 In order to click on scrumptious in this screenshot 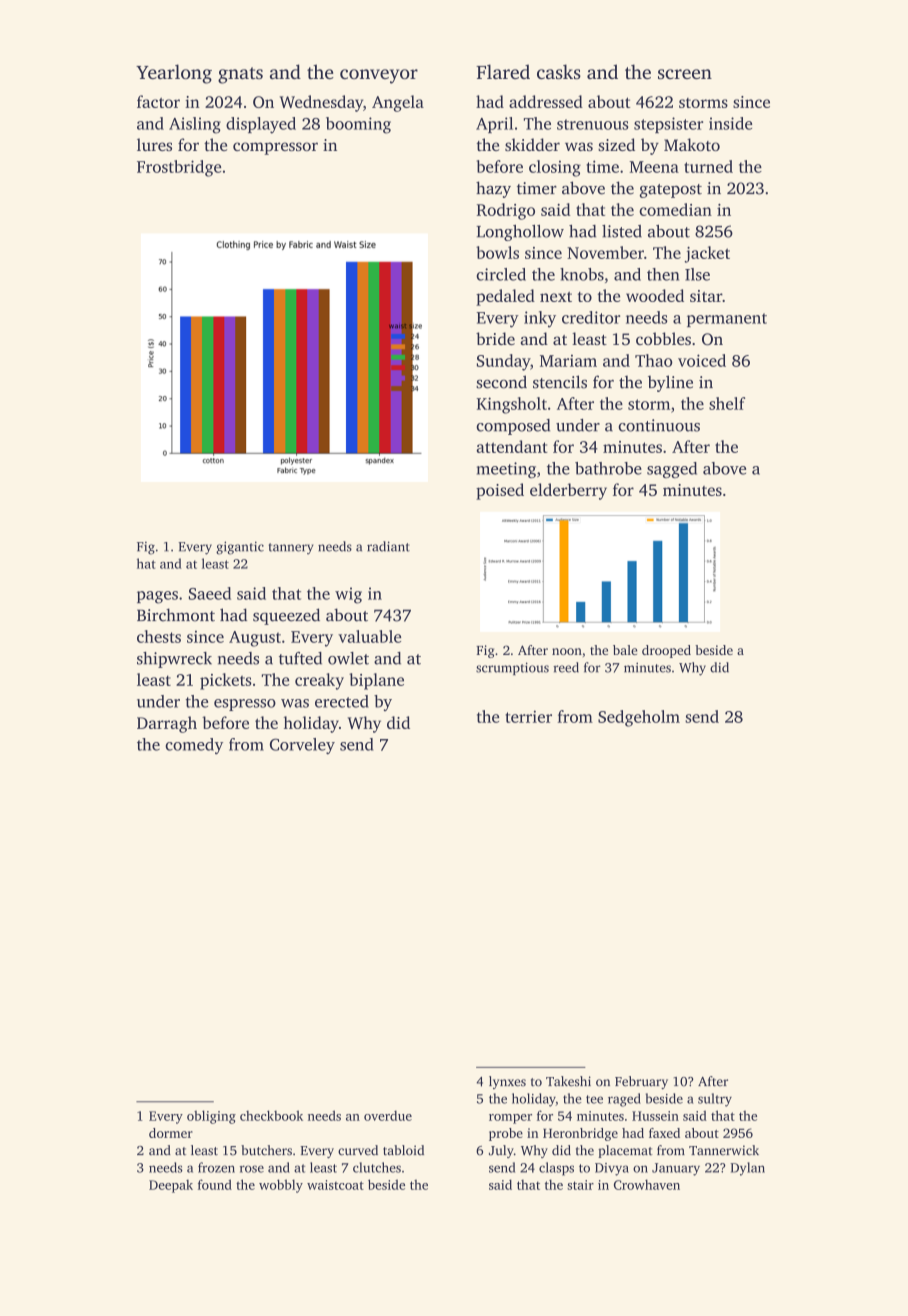, I will do `click(512, 668)`.
